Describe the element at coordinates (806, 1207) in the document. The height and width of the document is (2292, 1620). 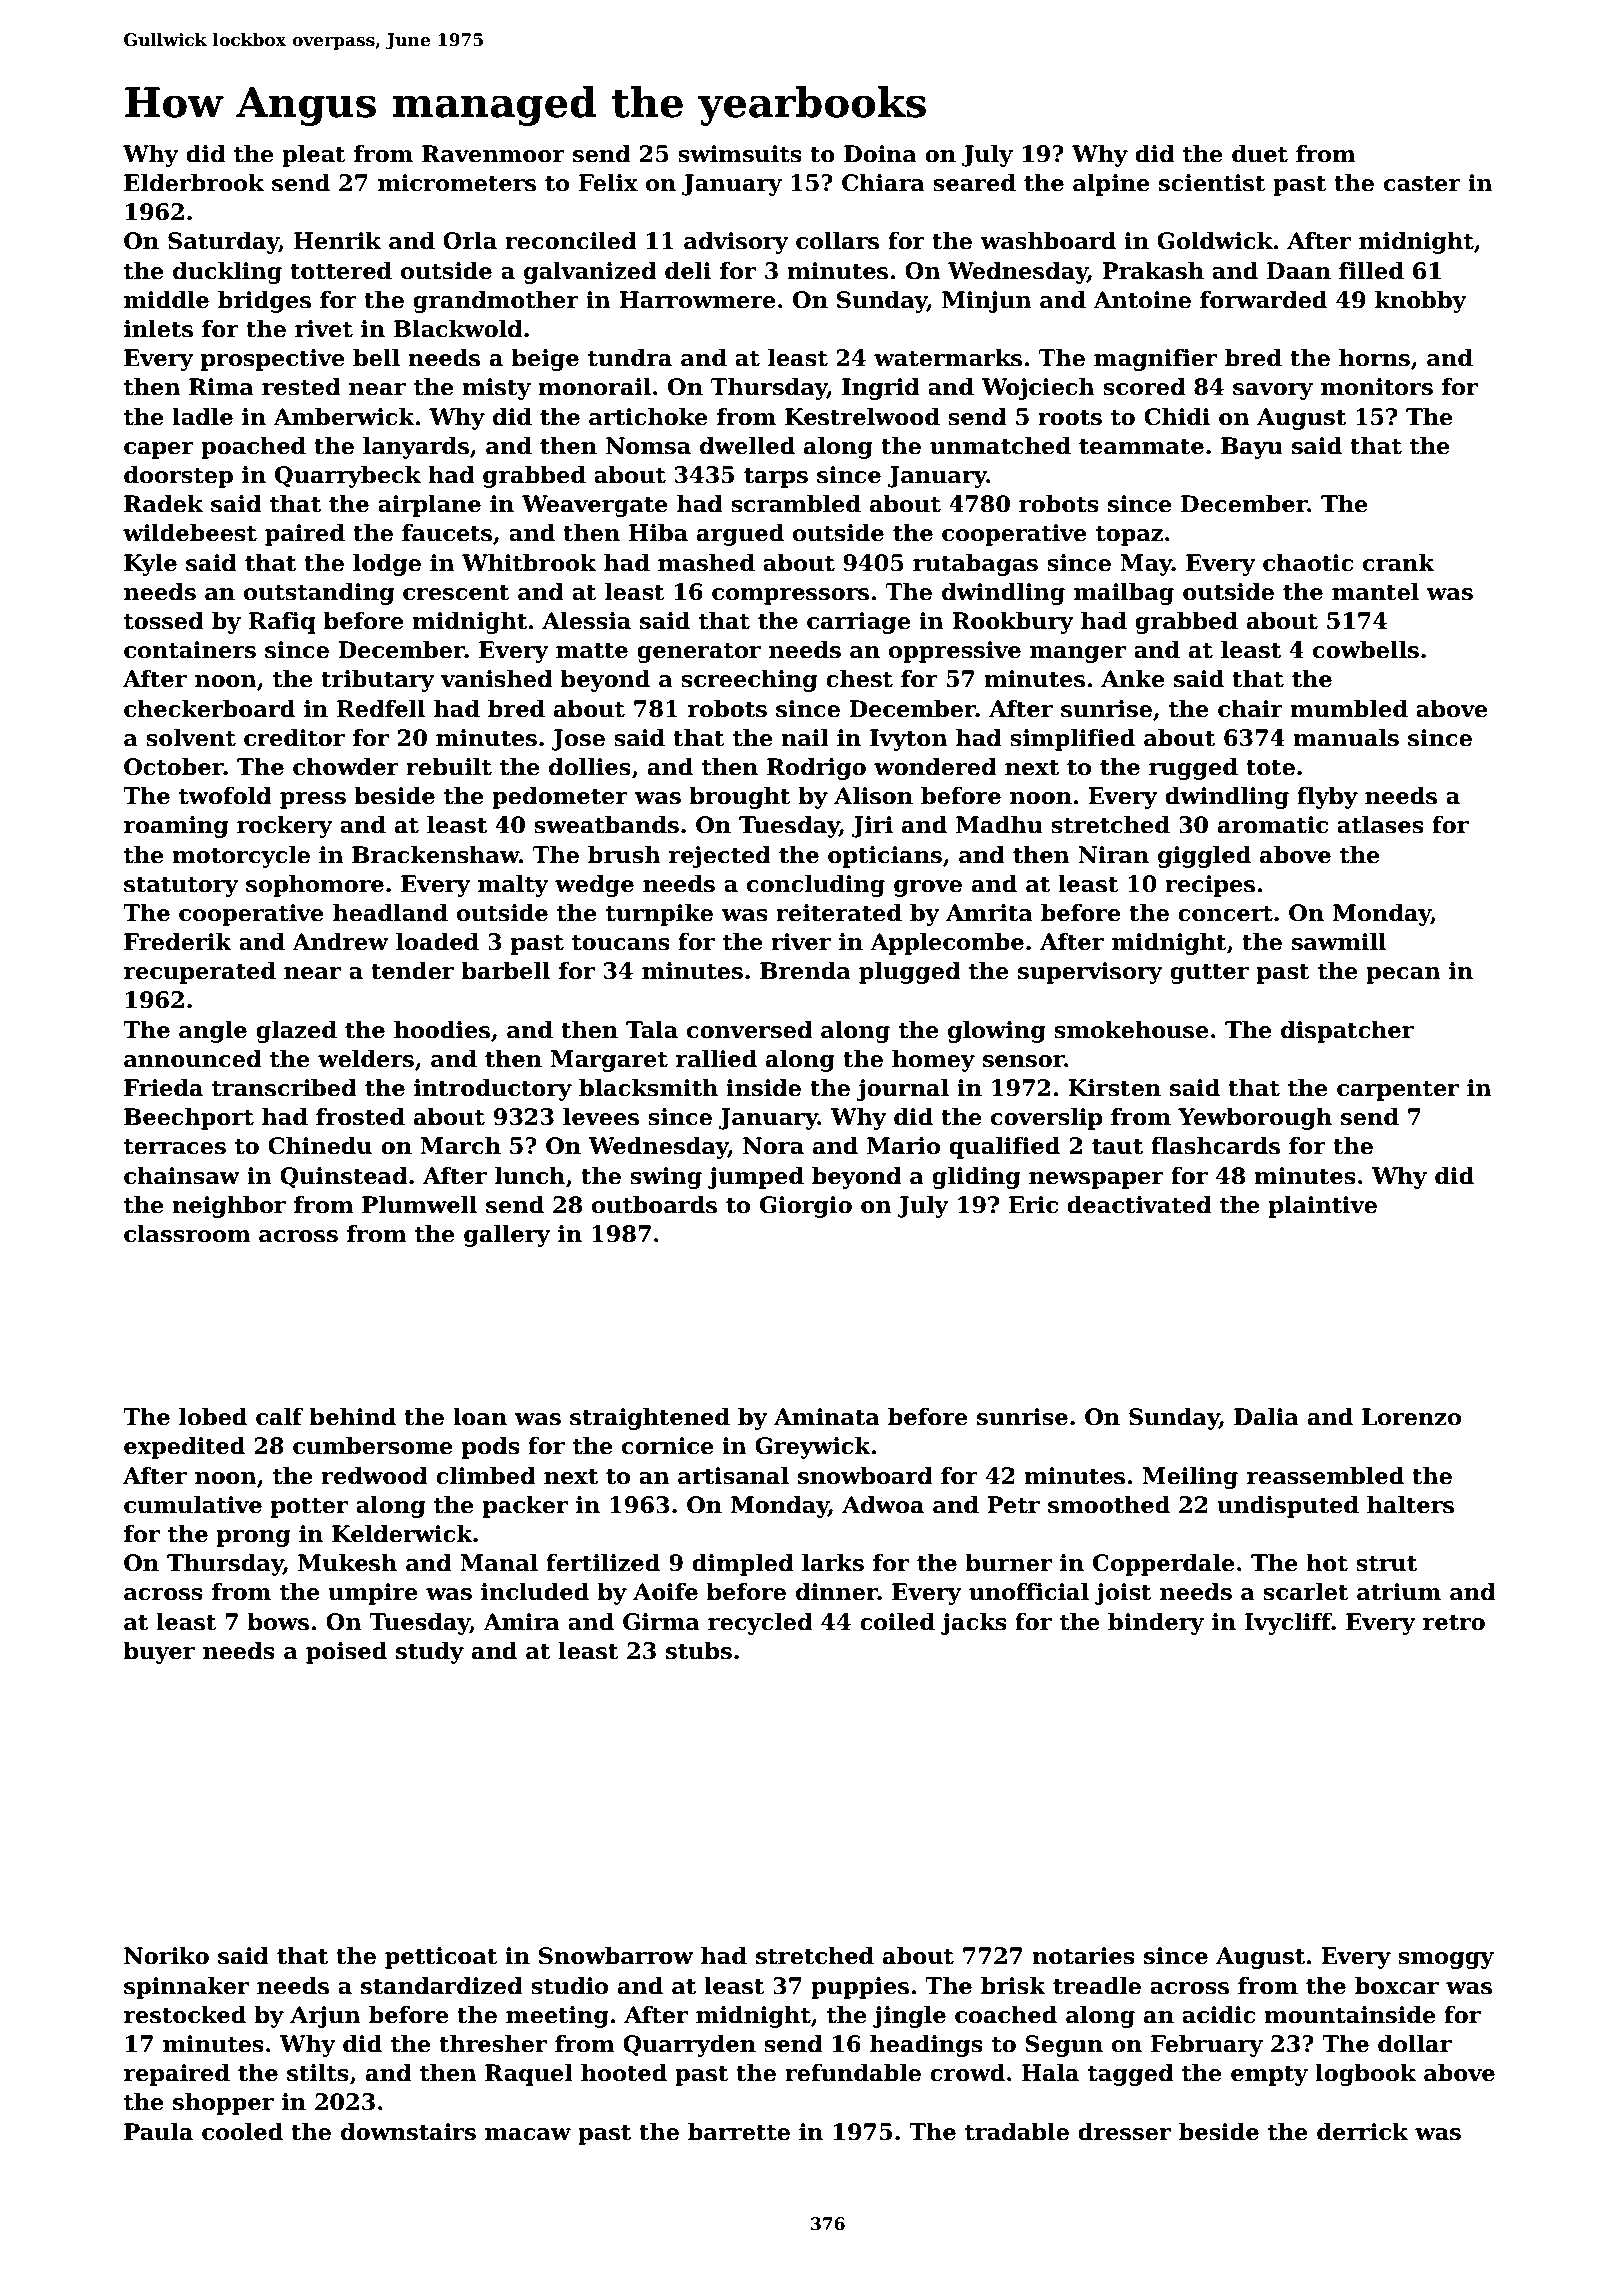
I see `Giorgio` at that location.
